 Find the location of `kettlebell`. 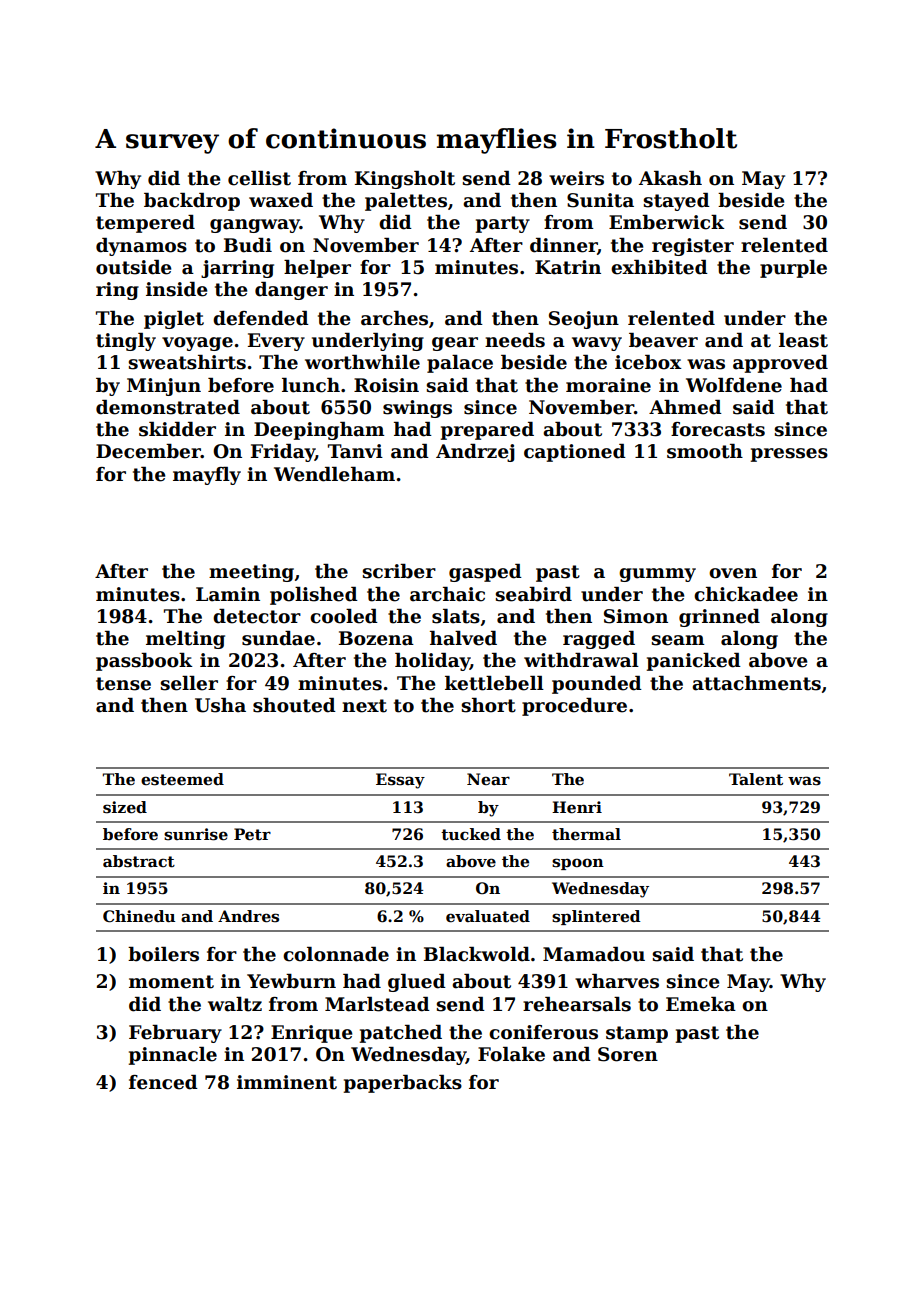

kettlebell is located at coordinates (494, 683).
